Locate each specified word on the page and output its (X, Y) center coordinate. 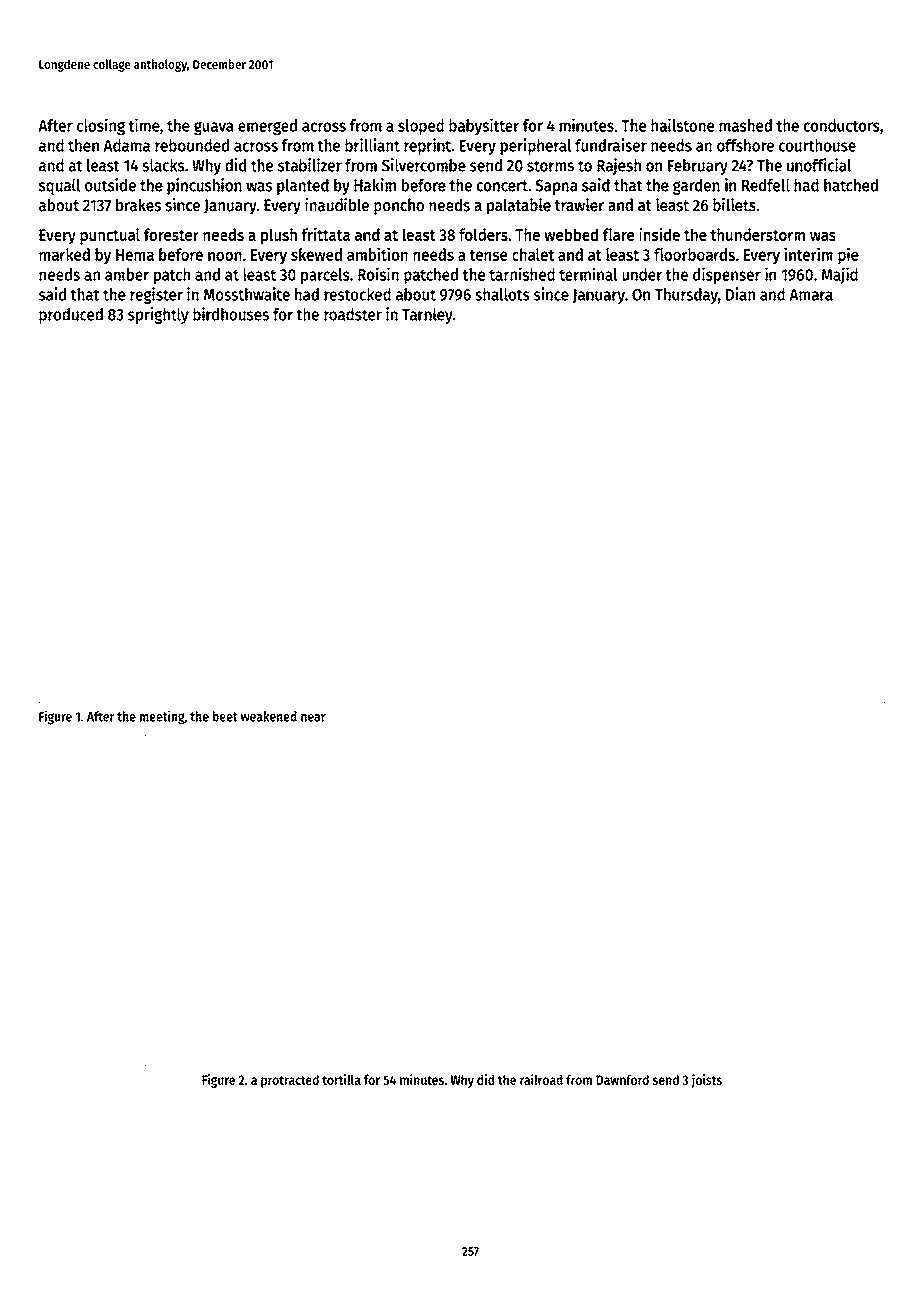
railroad (541, 1079)
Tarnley (427, 316)
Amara (811, 295)
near (313, 718)
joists (706, 1081)
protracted (290, 1081)
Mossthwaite (247, 294)
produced (71, 316)
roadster (353, 314)
